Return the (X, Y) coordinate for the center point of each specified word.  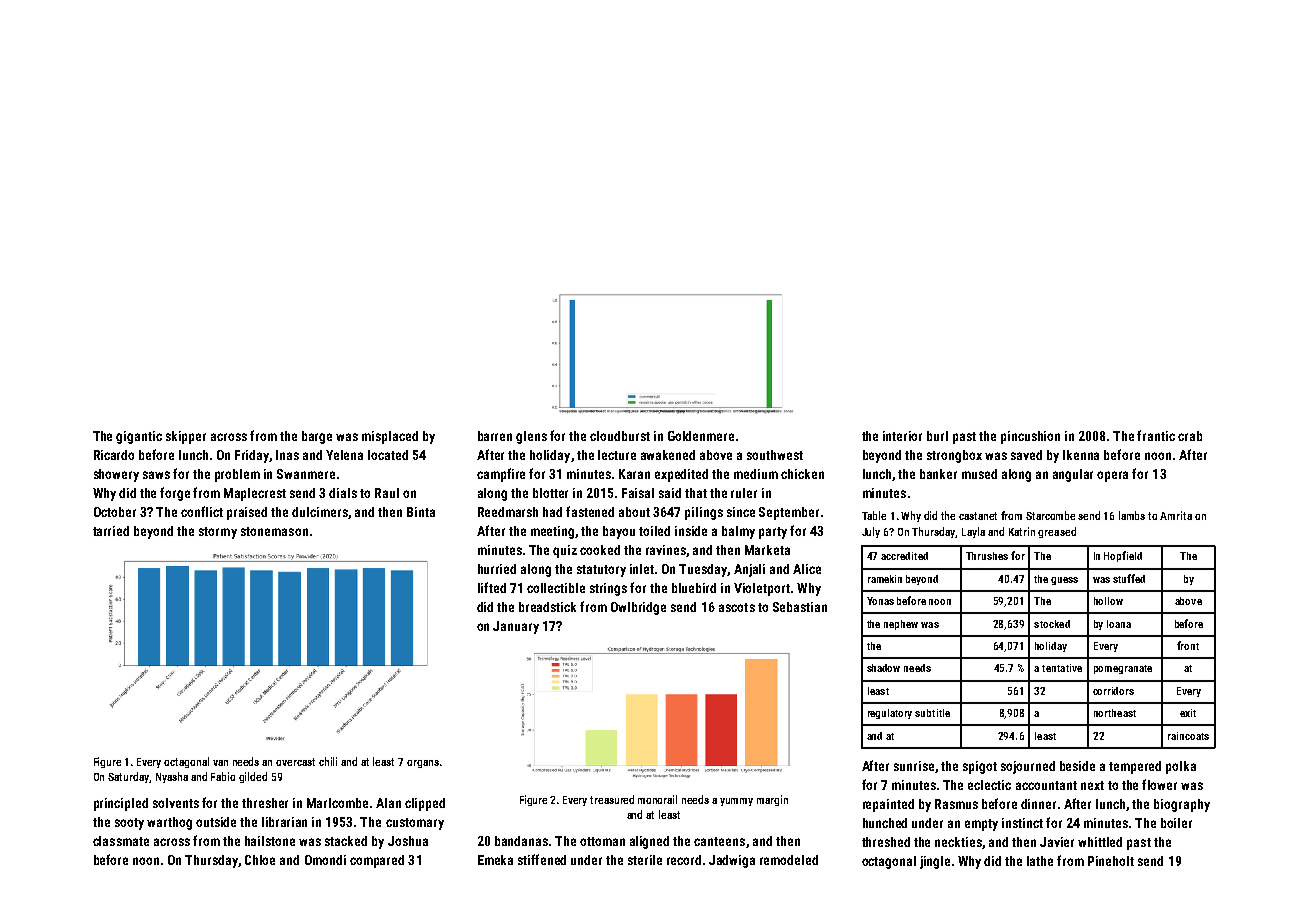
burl (937, 436)
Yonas (880, 601)
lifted (492, 587)
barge (317, 437)
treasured (612, 799)
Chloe (260, 860)
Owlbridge (638, 608)
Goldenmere (701, 436)
